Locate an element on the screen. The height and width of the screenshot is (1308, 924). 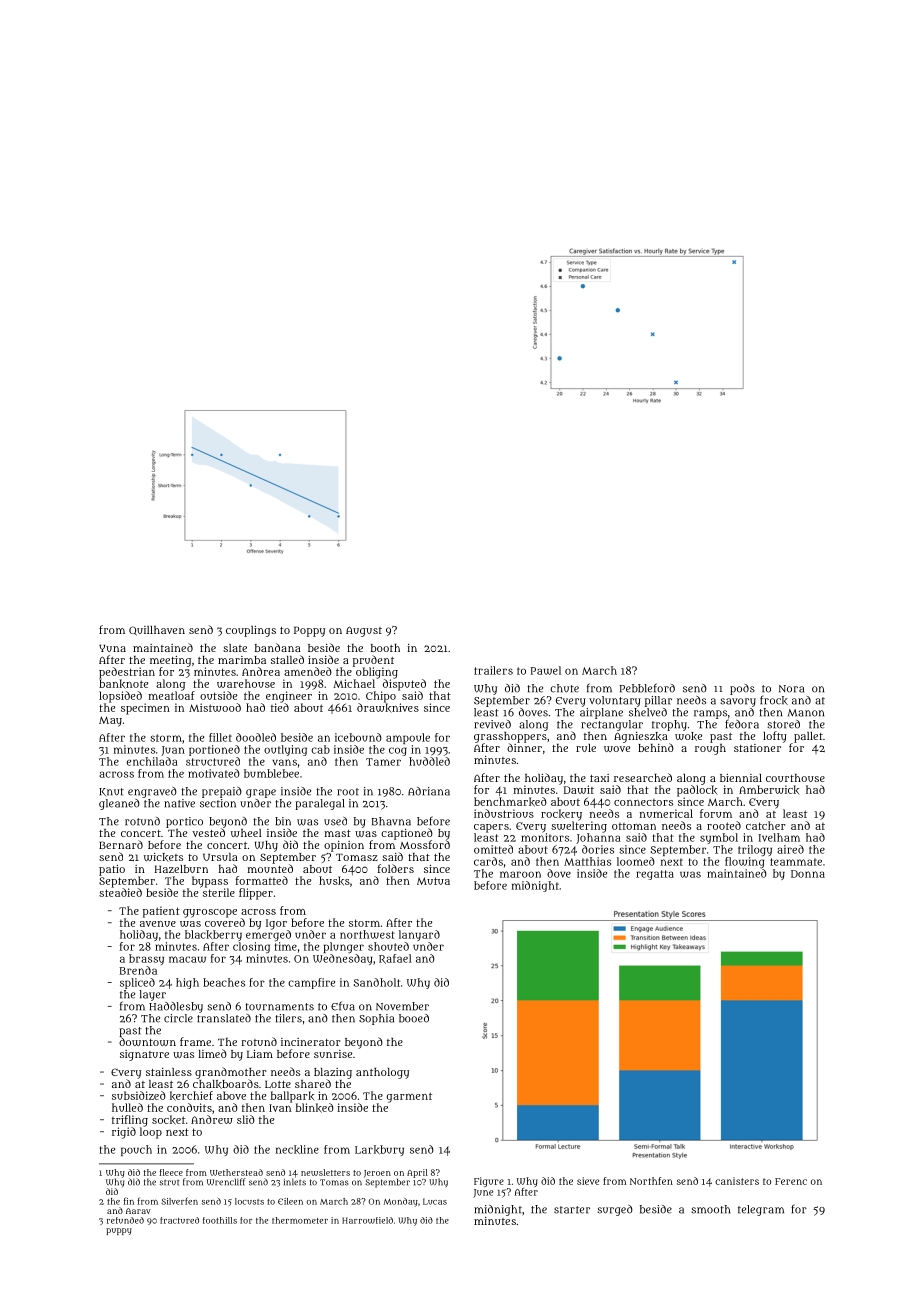
lanyard is located at coordinates (419, 935).
